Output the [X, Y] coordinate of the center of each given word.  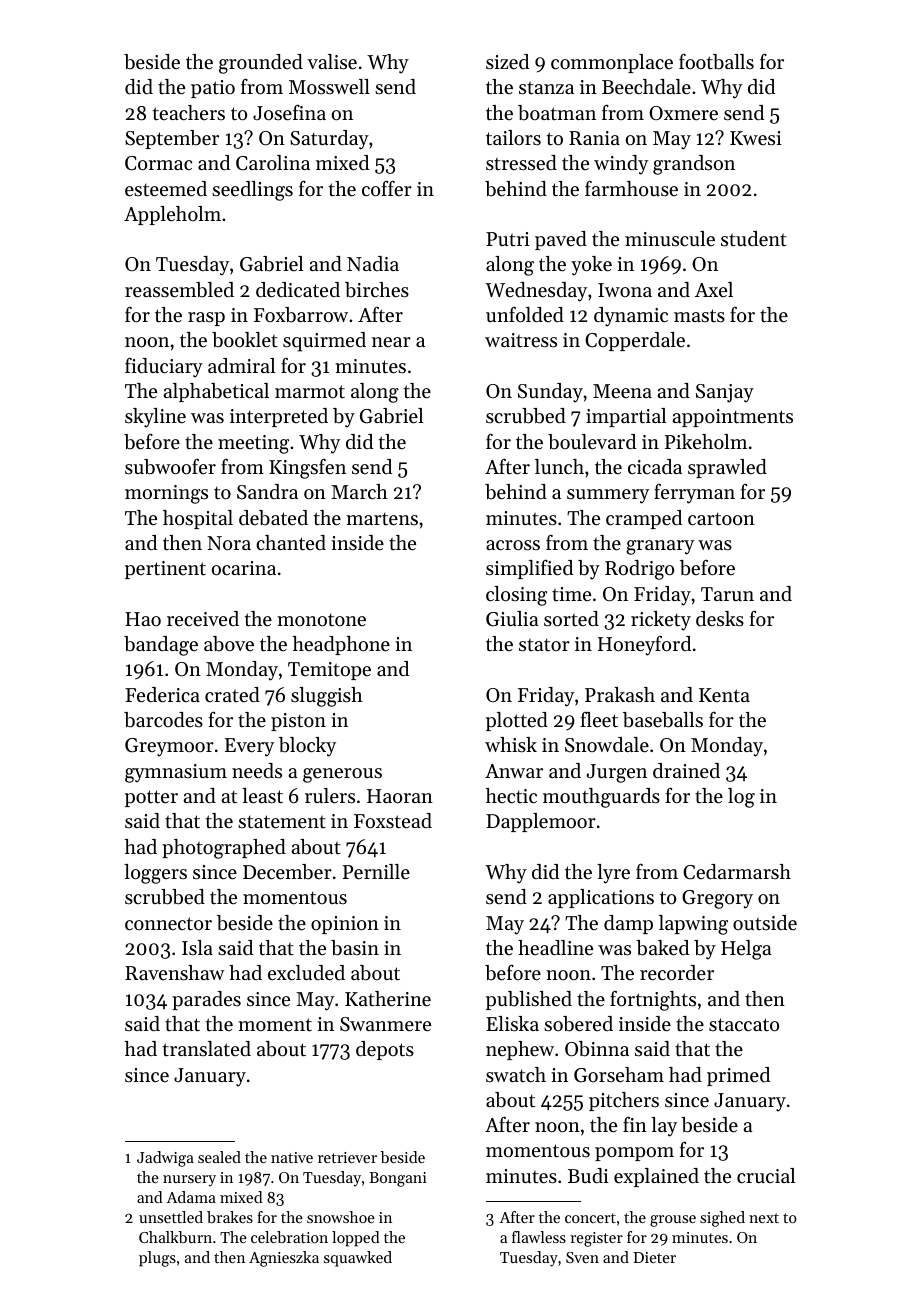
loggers [155, 874]
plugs [157, 1259]
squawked [358, 1259]
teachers [189, 113]
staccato [744, 1025]
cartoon [721, 519]
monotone [321, 619]
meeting [253, 444]
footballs [716, 62]
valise [332, 62]
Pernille [376, 872]
